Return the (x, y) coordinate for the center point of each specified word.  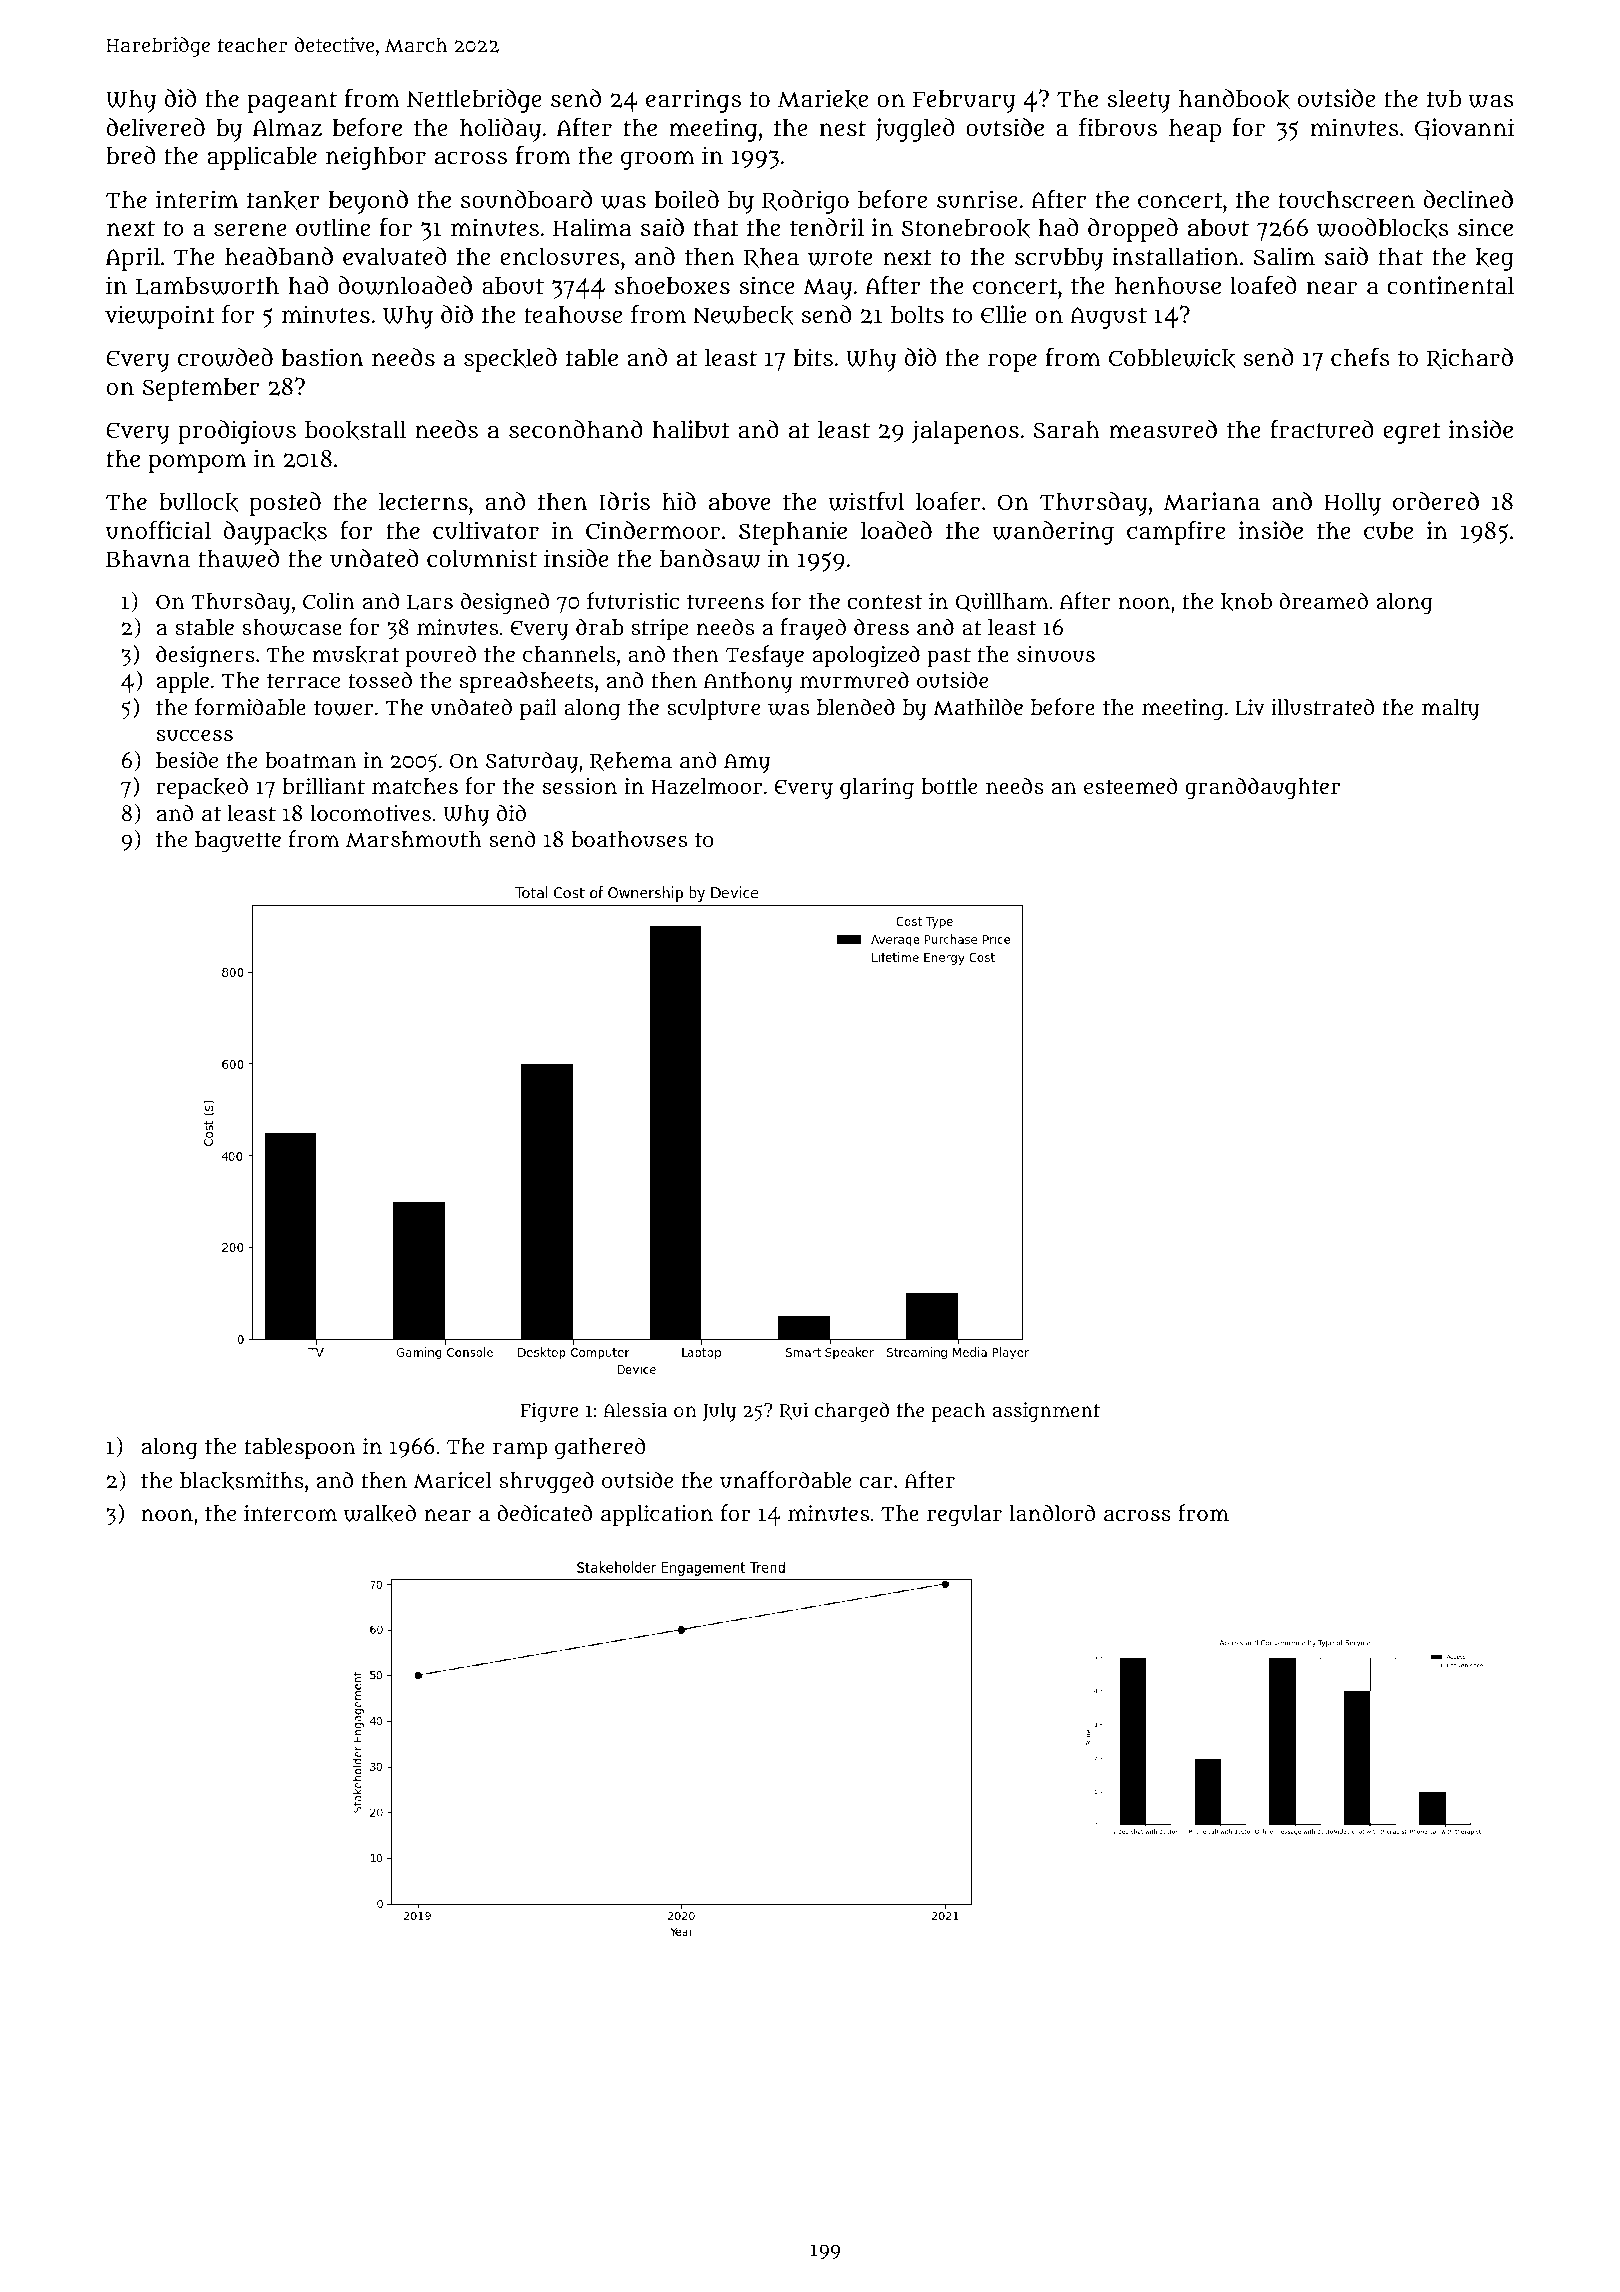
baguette (238, 842)
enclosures (560, 256)
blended (856, 706)
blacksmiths (242, 1481)
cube (1388, 531)
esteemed (1131, 785)
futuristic (633, 601)
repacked (202, 788)
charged (851, 1412)
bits (813, 357)
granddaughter (1262, 788)
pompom (197, 463)
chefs (1360, 357)
